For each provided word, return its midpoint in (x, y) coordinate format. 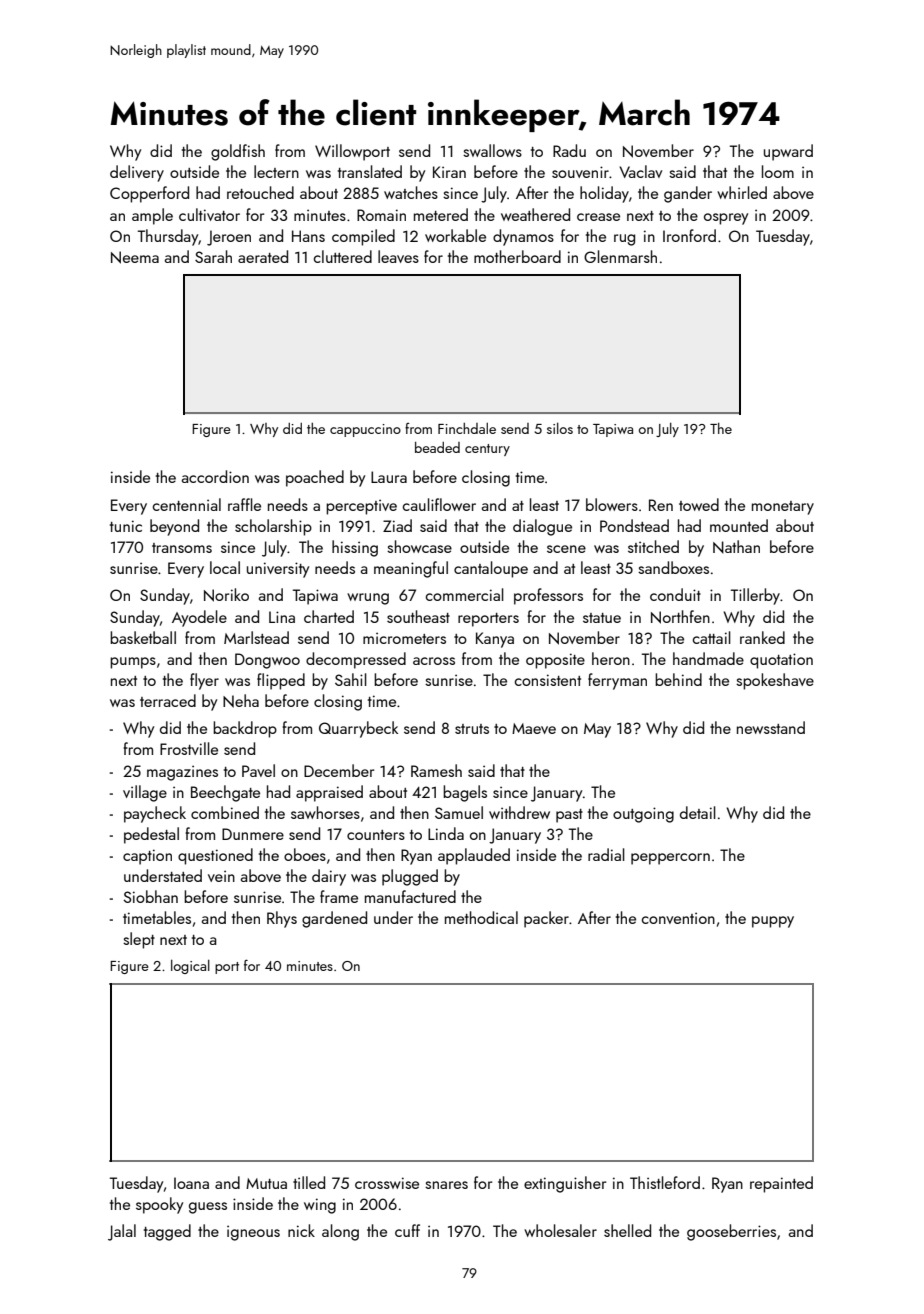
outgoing (643, 815)
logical (190, 967)
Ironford (689, 235)
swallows (492, 150)
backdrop (245, 729)
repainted (781, 1184)
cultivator (209, 214)
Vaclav (640, 171)
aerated (263, 256)
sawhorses (325, 812)
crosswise (387, 1183)
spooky (159, 1205)
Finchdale (467, 428)
